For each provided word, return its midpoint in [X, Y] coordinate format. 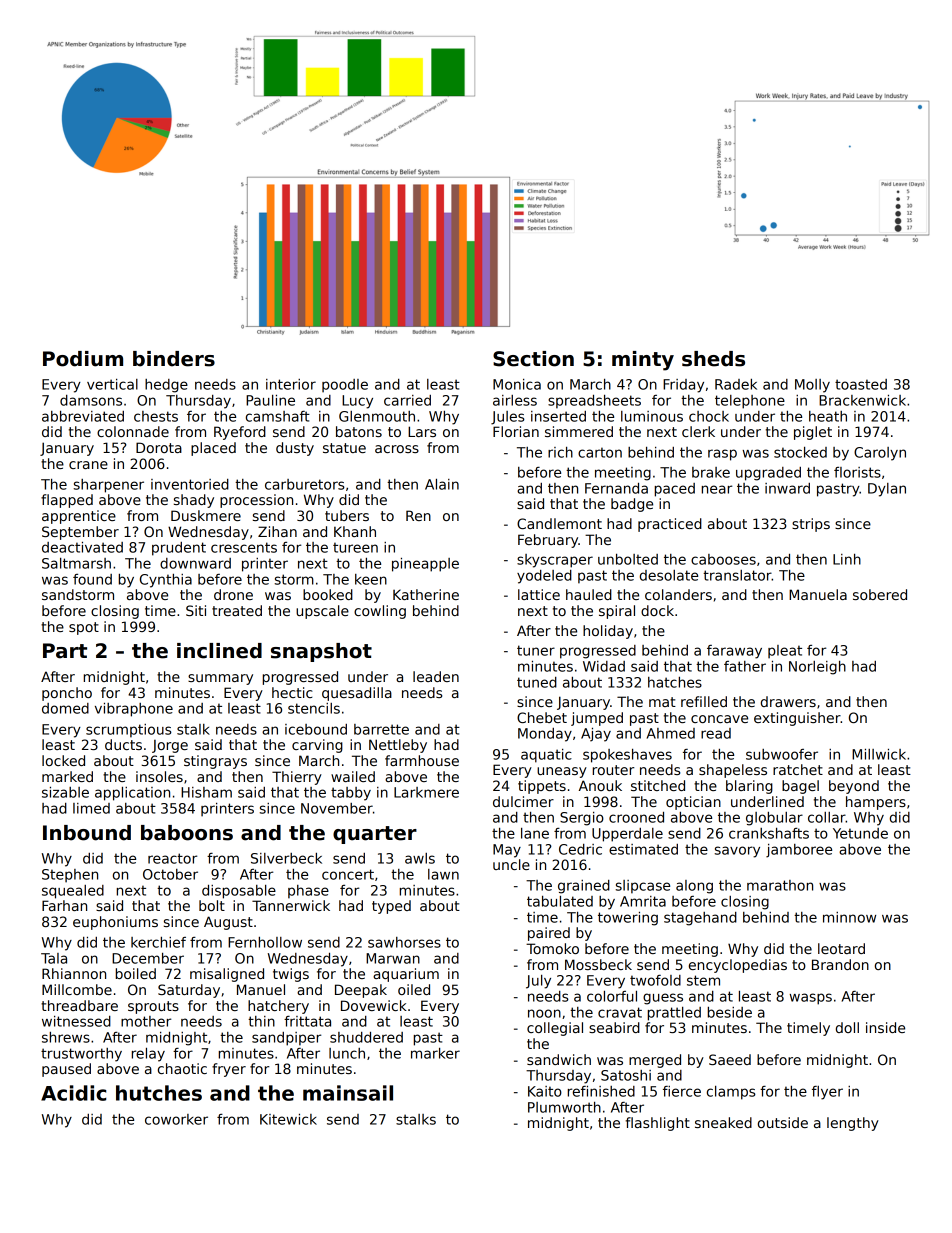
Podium [83, 359]
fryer [229, 1070]
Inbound [87, 833]
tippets [542, 787]
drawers [788, 701]
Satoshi [626, 1075]
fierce [682, 1091]
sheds [713, 359]
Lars [422, 431]
